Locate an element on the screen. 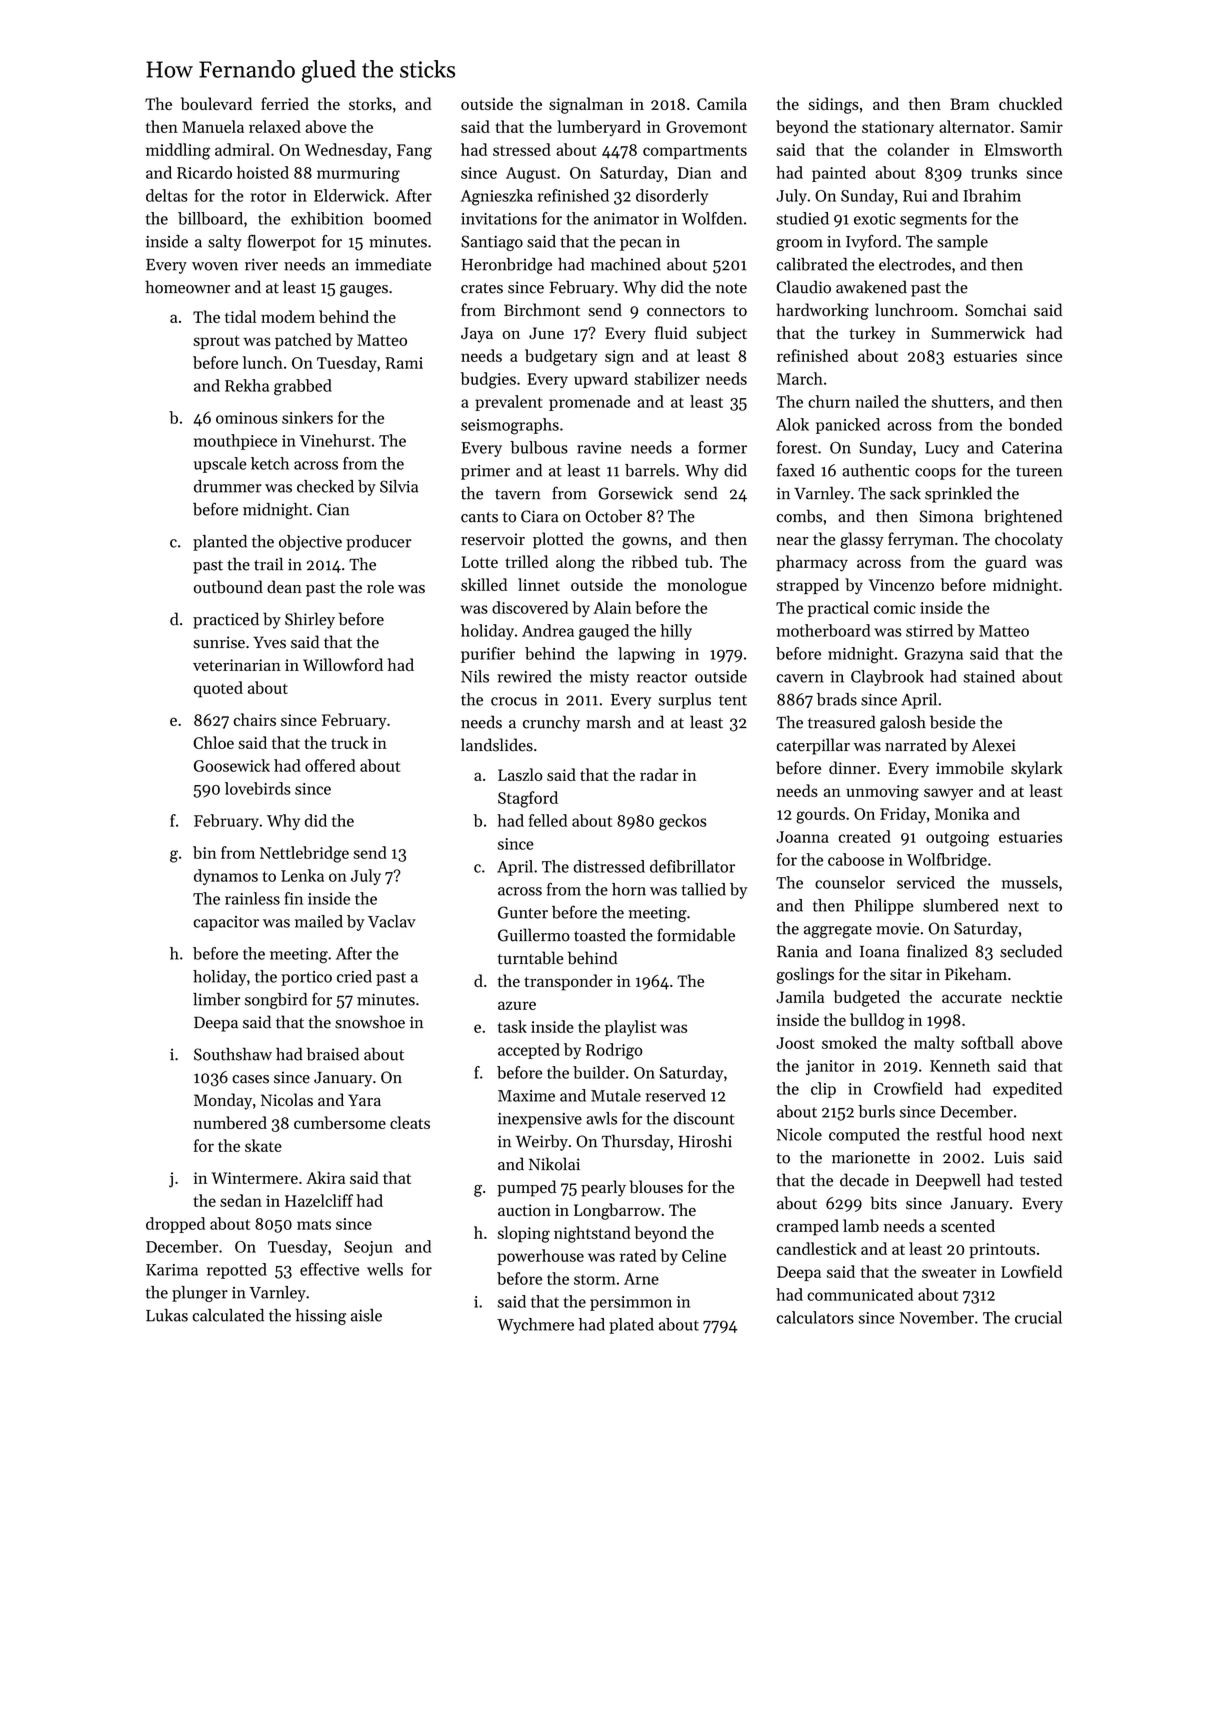  formidable is located at coordinates (696, 935).
